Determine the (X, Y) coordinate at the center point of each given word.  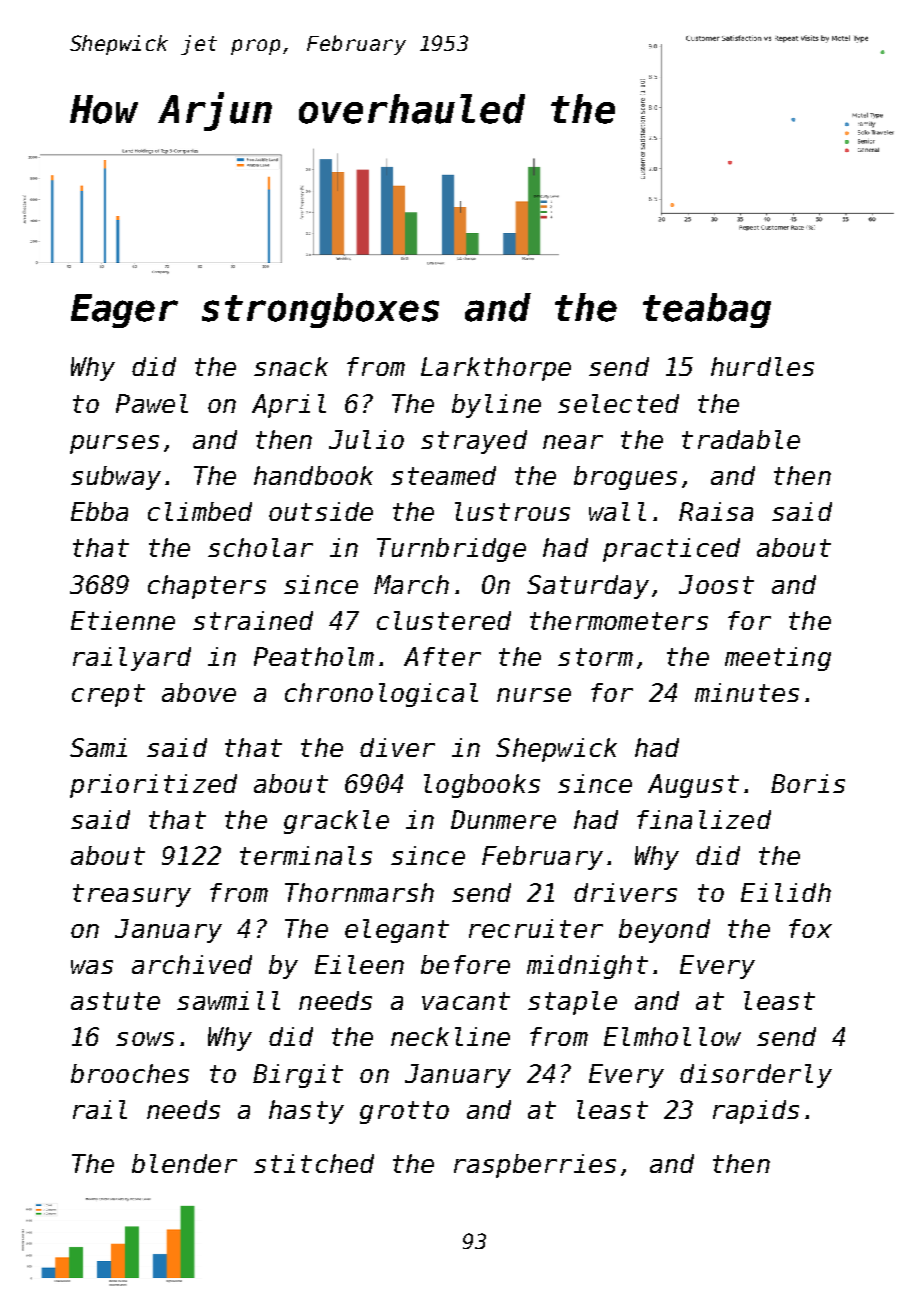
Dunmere (503, 819)
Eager (124, 311)
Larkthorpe (496, 369)
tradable (741, 439)
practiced (671, 550)
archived (192, 964)
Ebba (99, 511)
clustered (444, 620)
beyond (664, 931)
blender (184, 1163)
